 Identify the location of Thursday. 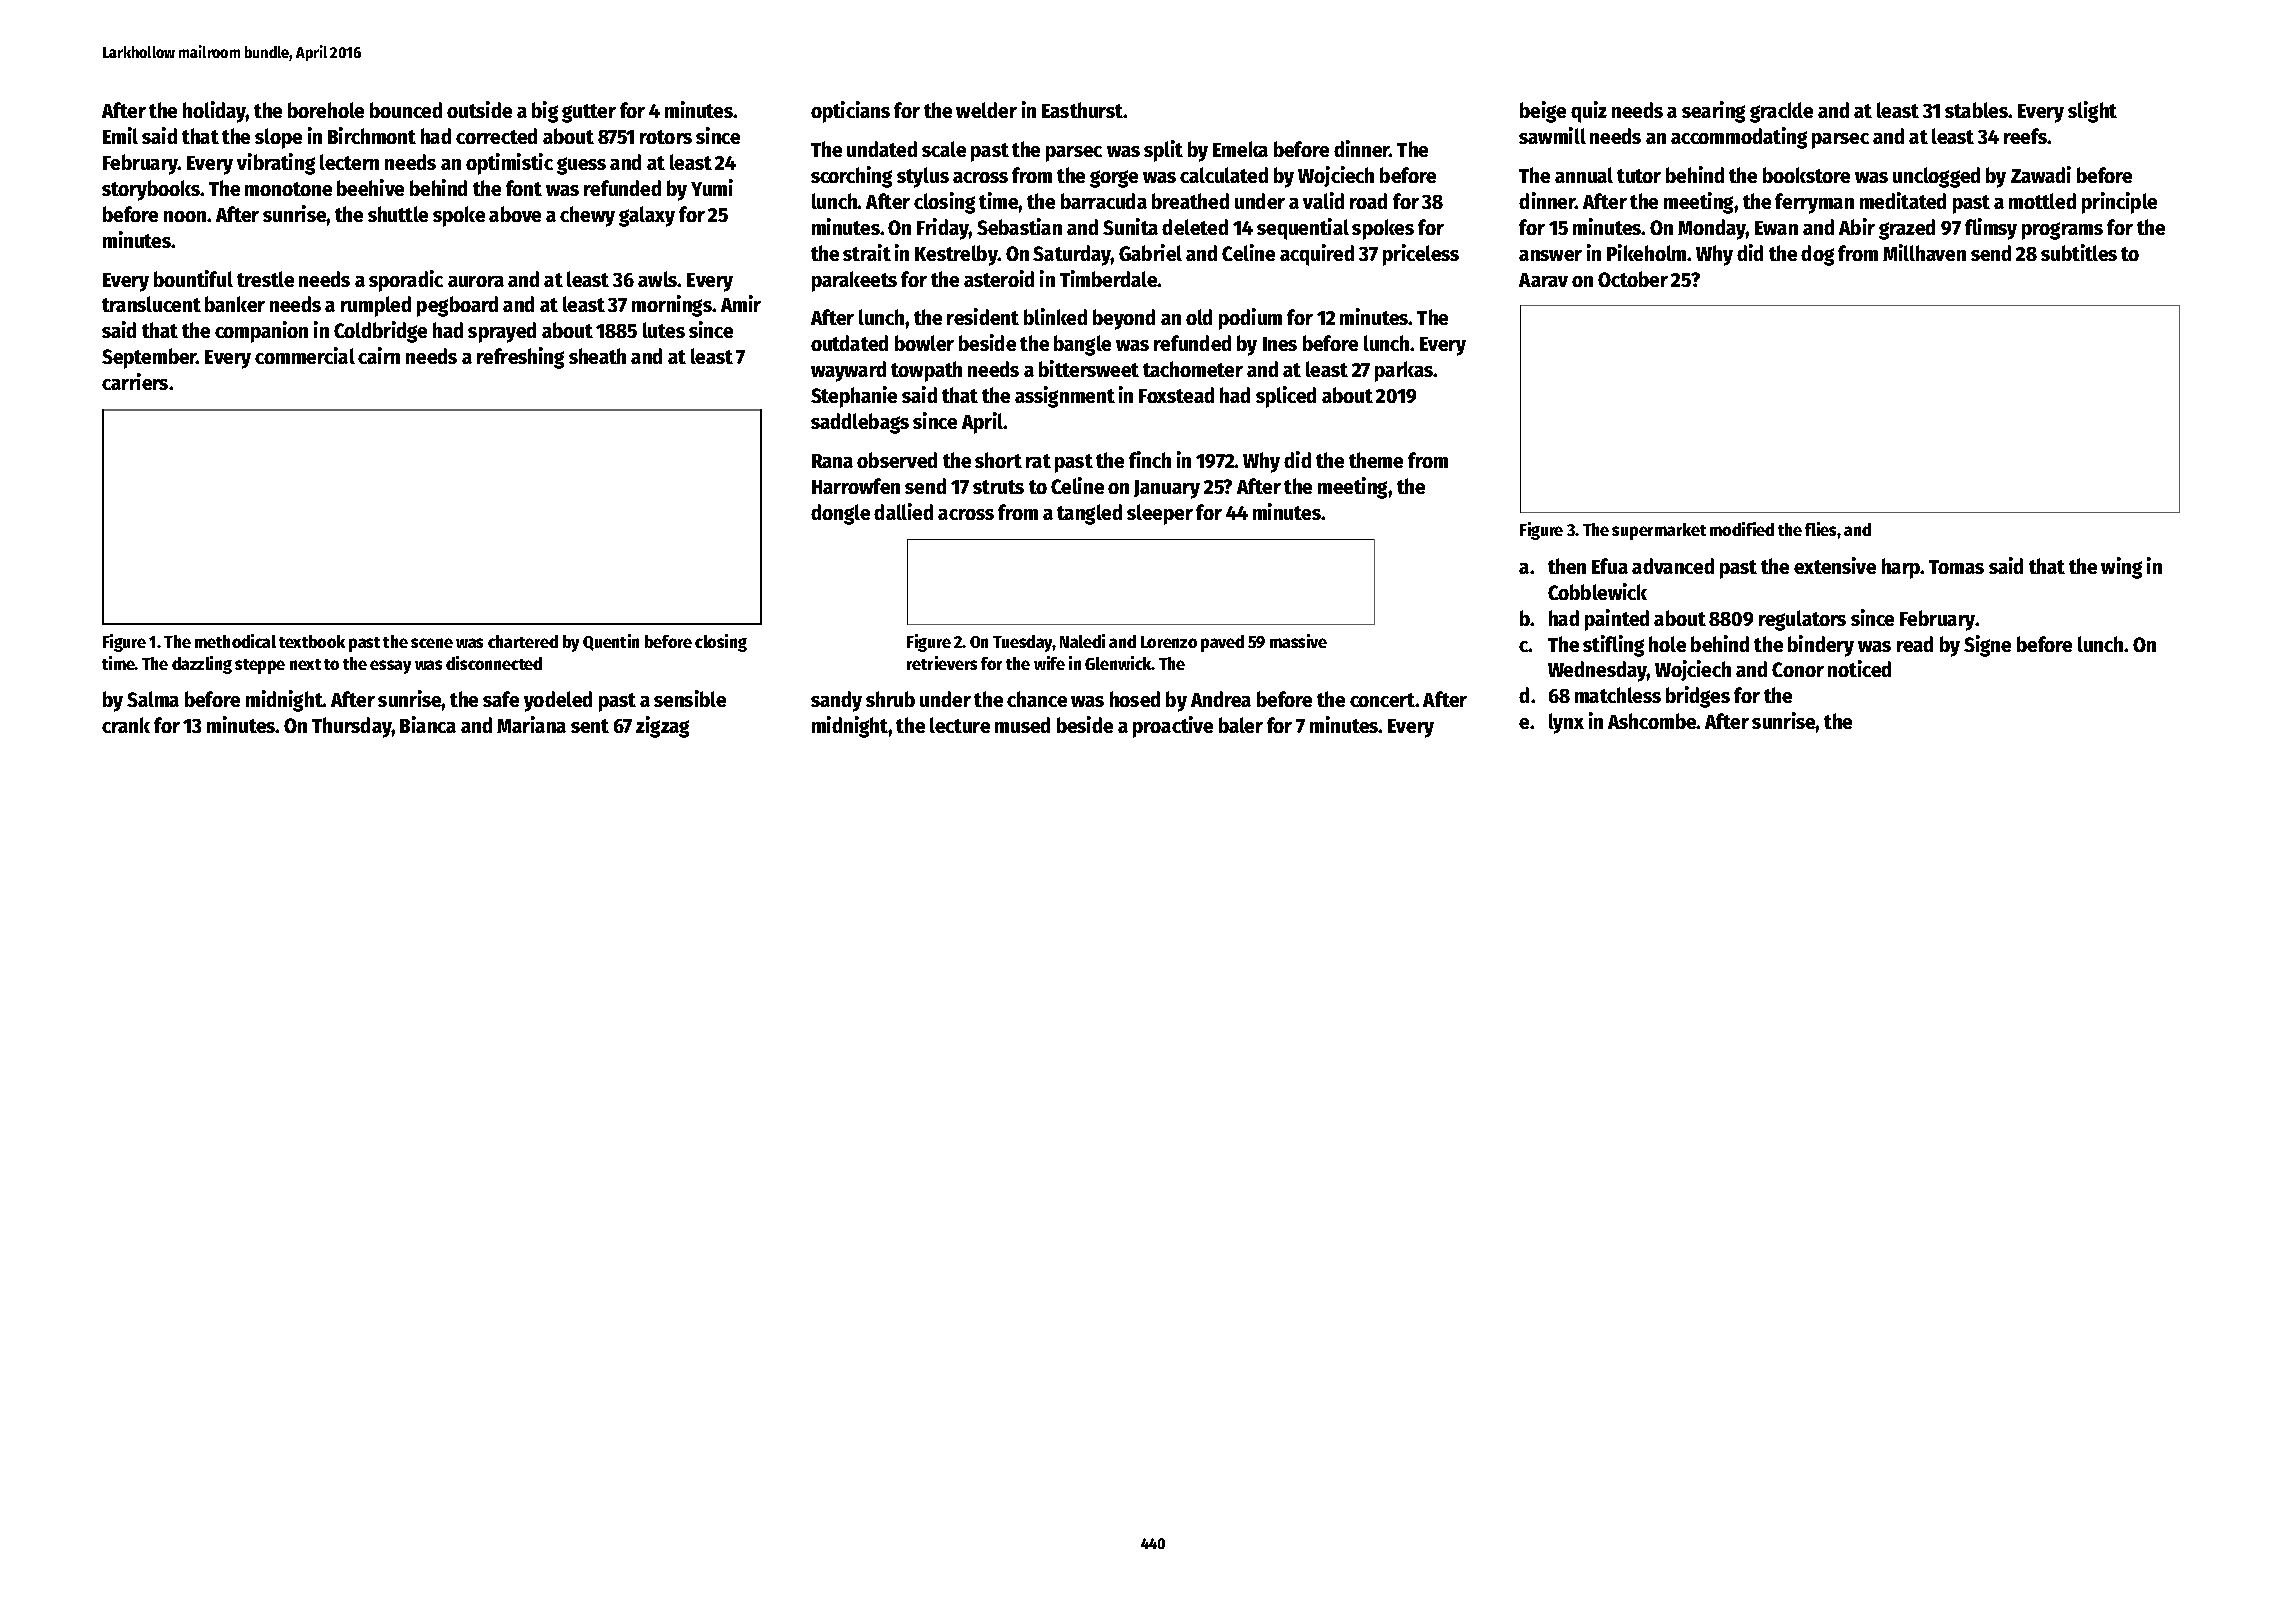
(352, 727).
